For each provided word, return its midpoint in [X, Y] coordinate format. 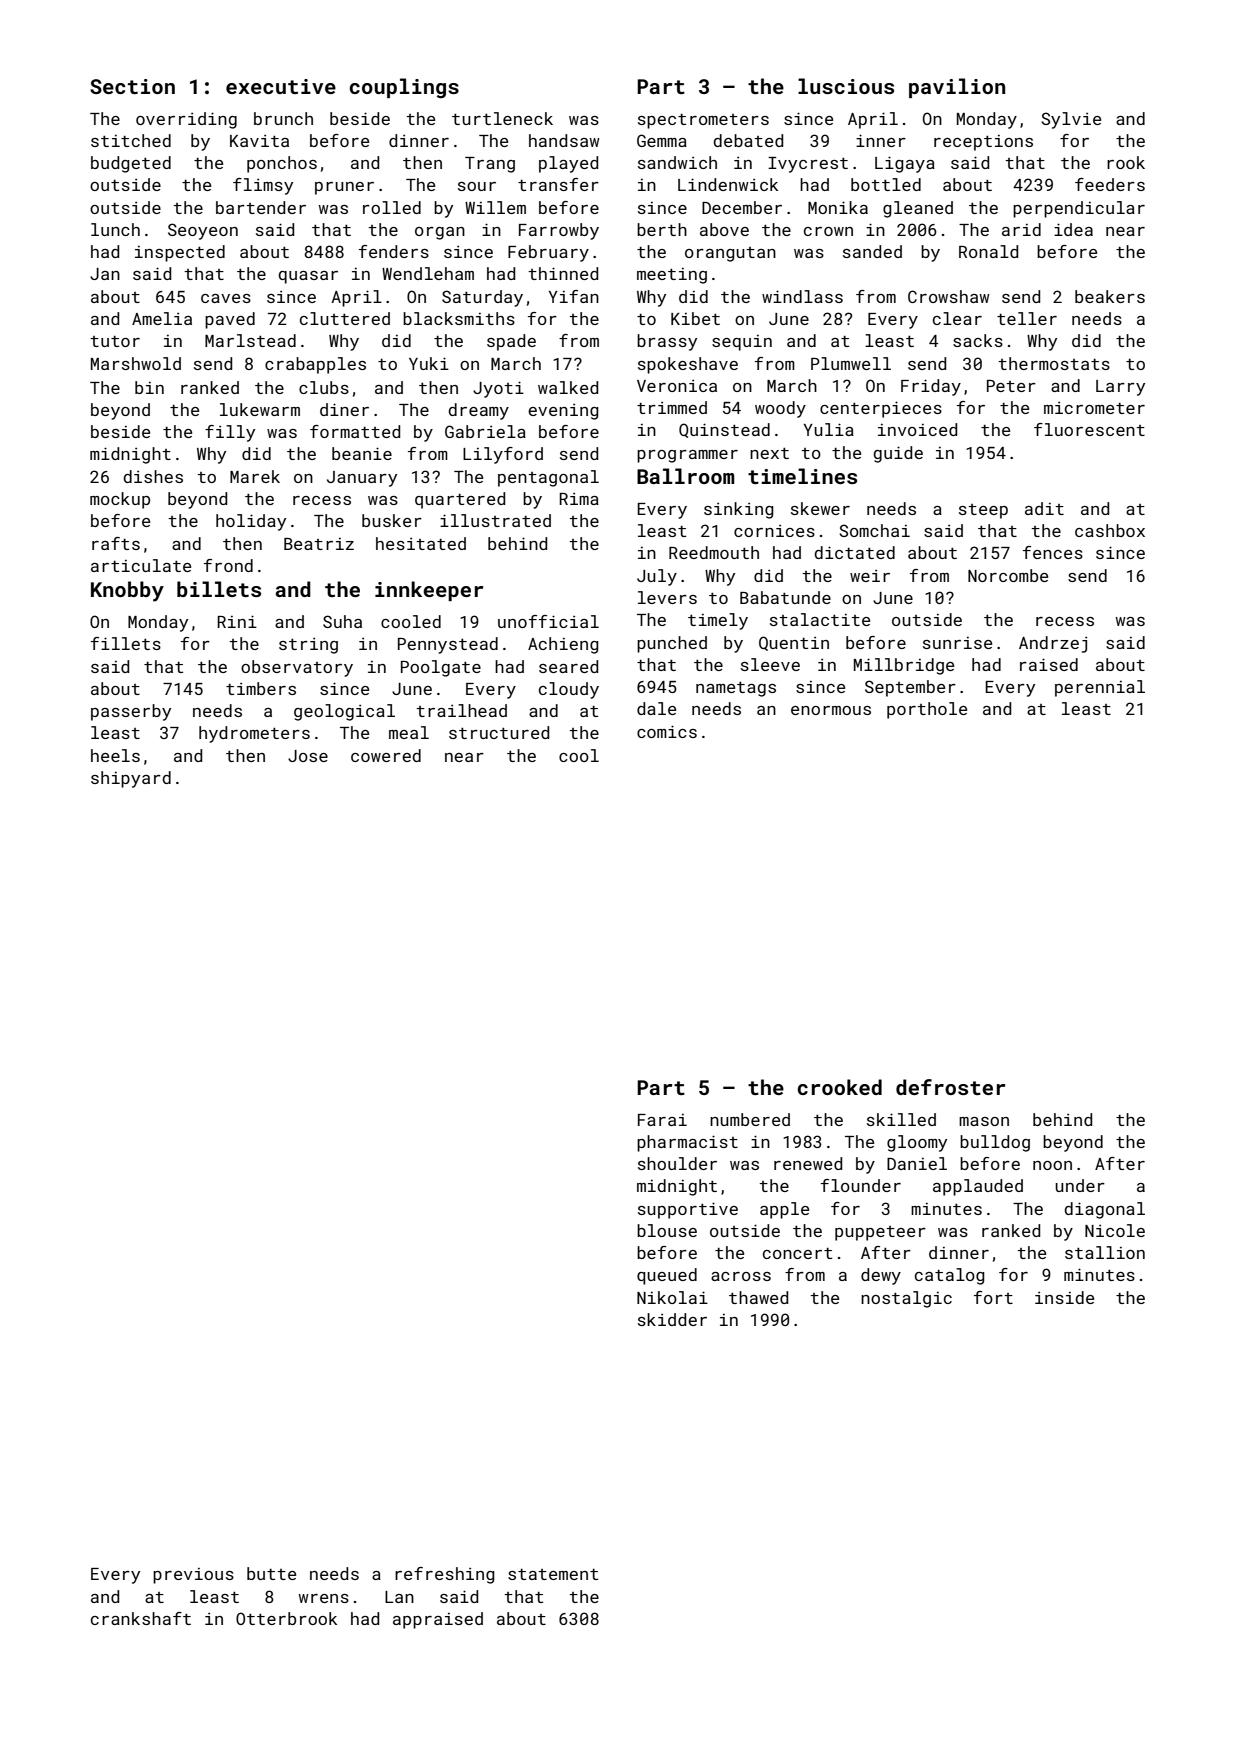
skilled [901, 1119]
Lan [399, 1597]
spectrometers [703, 121]
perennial [1100, 688]
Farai [662, 1120]
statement [553, 1574]
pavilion [957, 88]
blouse [667, 1230]
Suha [342, 621]
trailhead [462, 710]
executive [281, 86]
